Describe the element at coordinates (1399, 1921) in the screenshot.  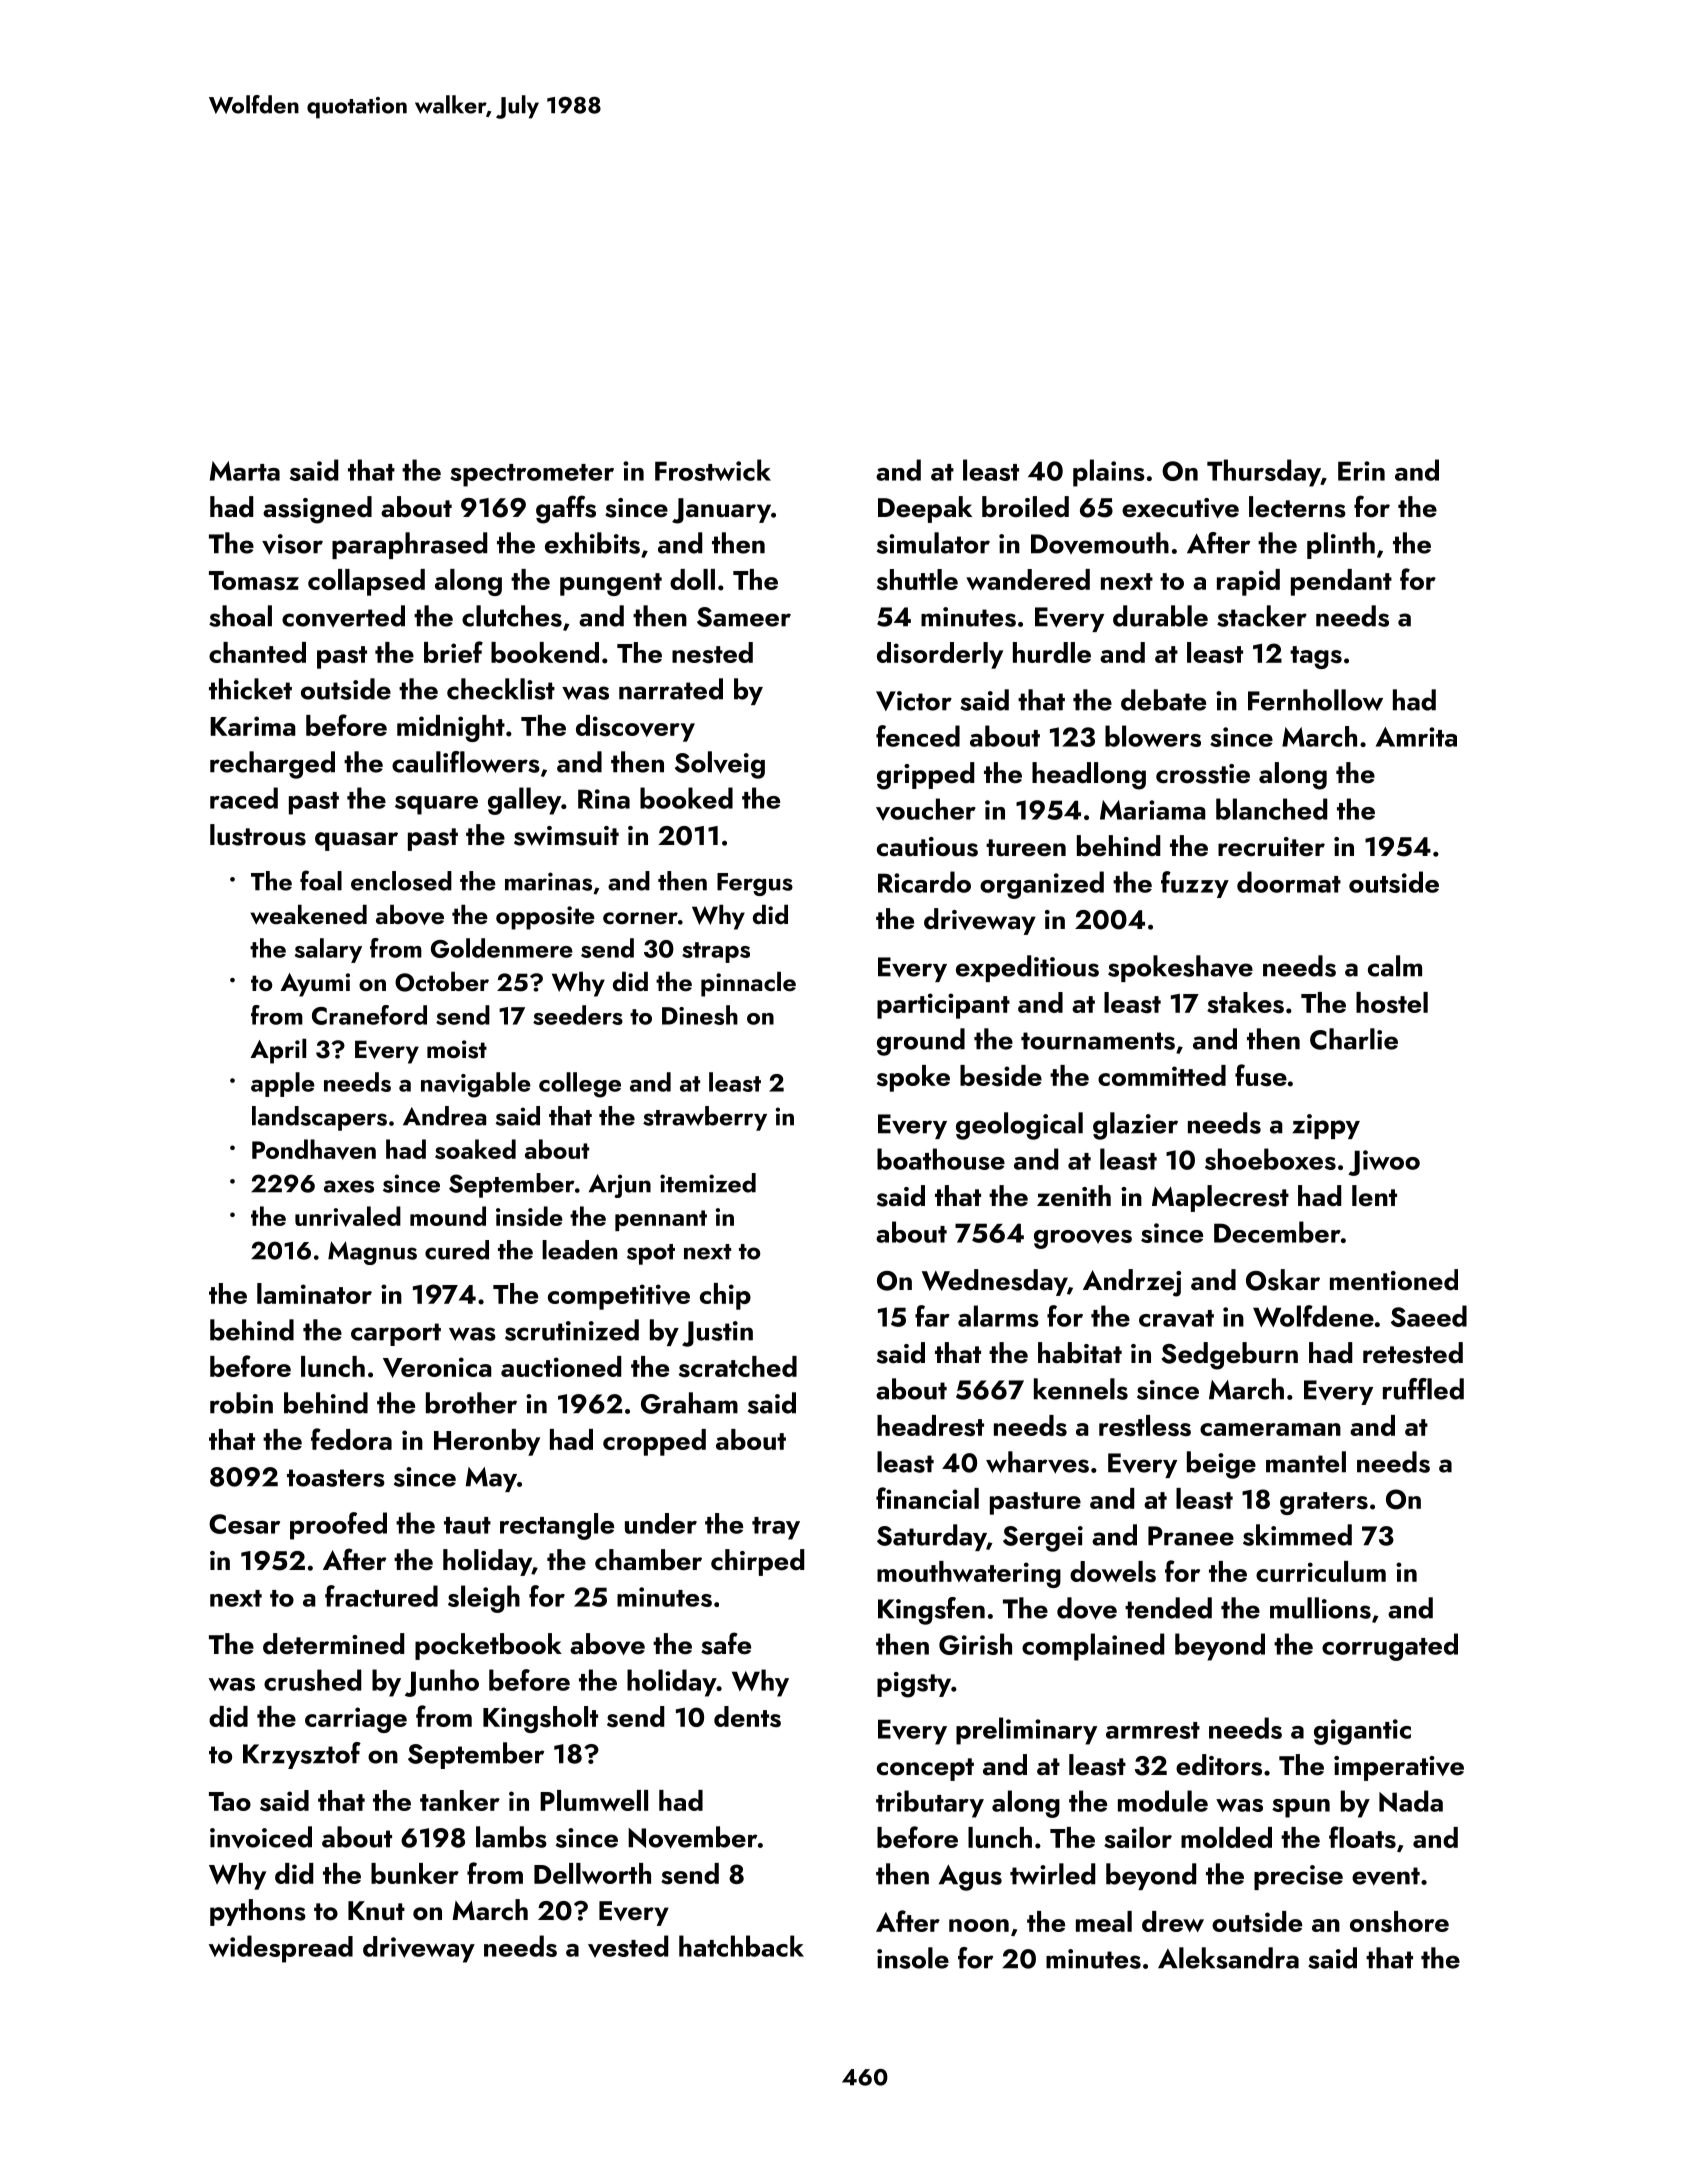
I see `onshore` at that location.
